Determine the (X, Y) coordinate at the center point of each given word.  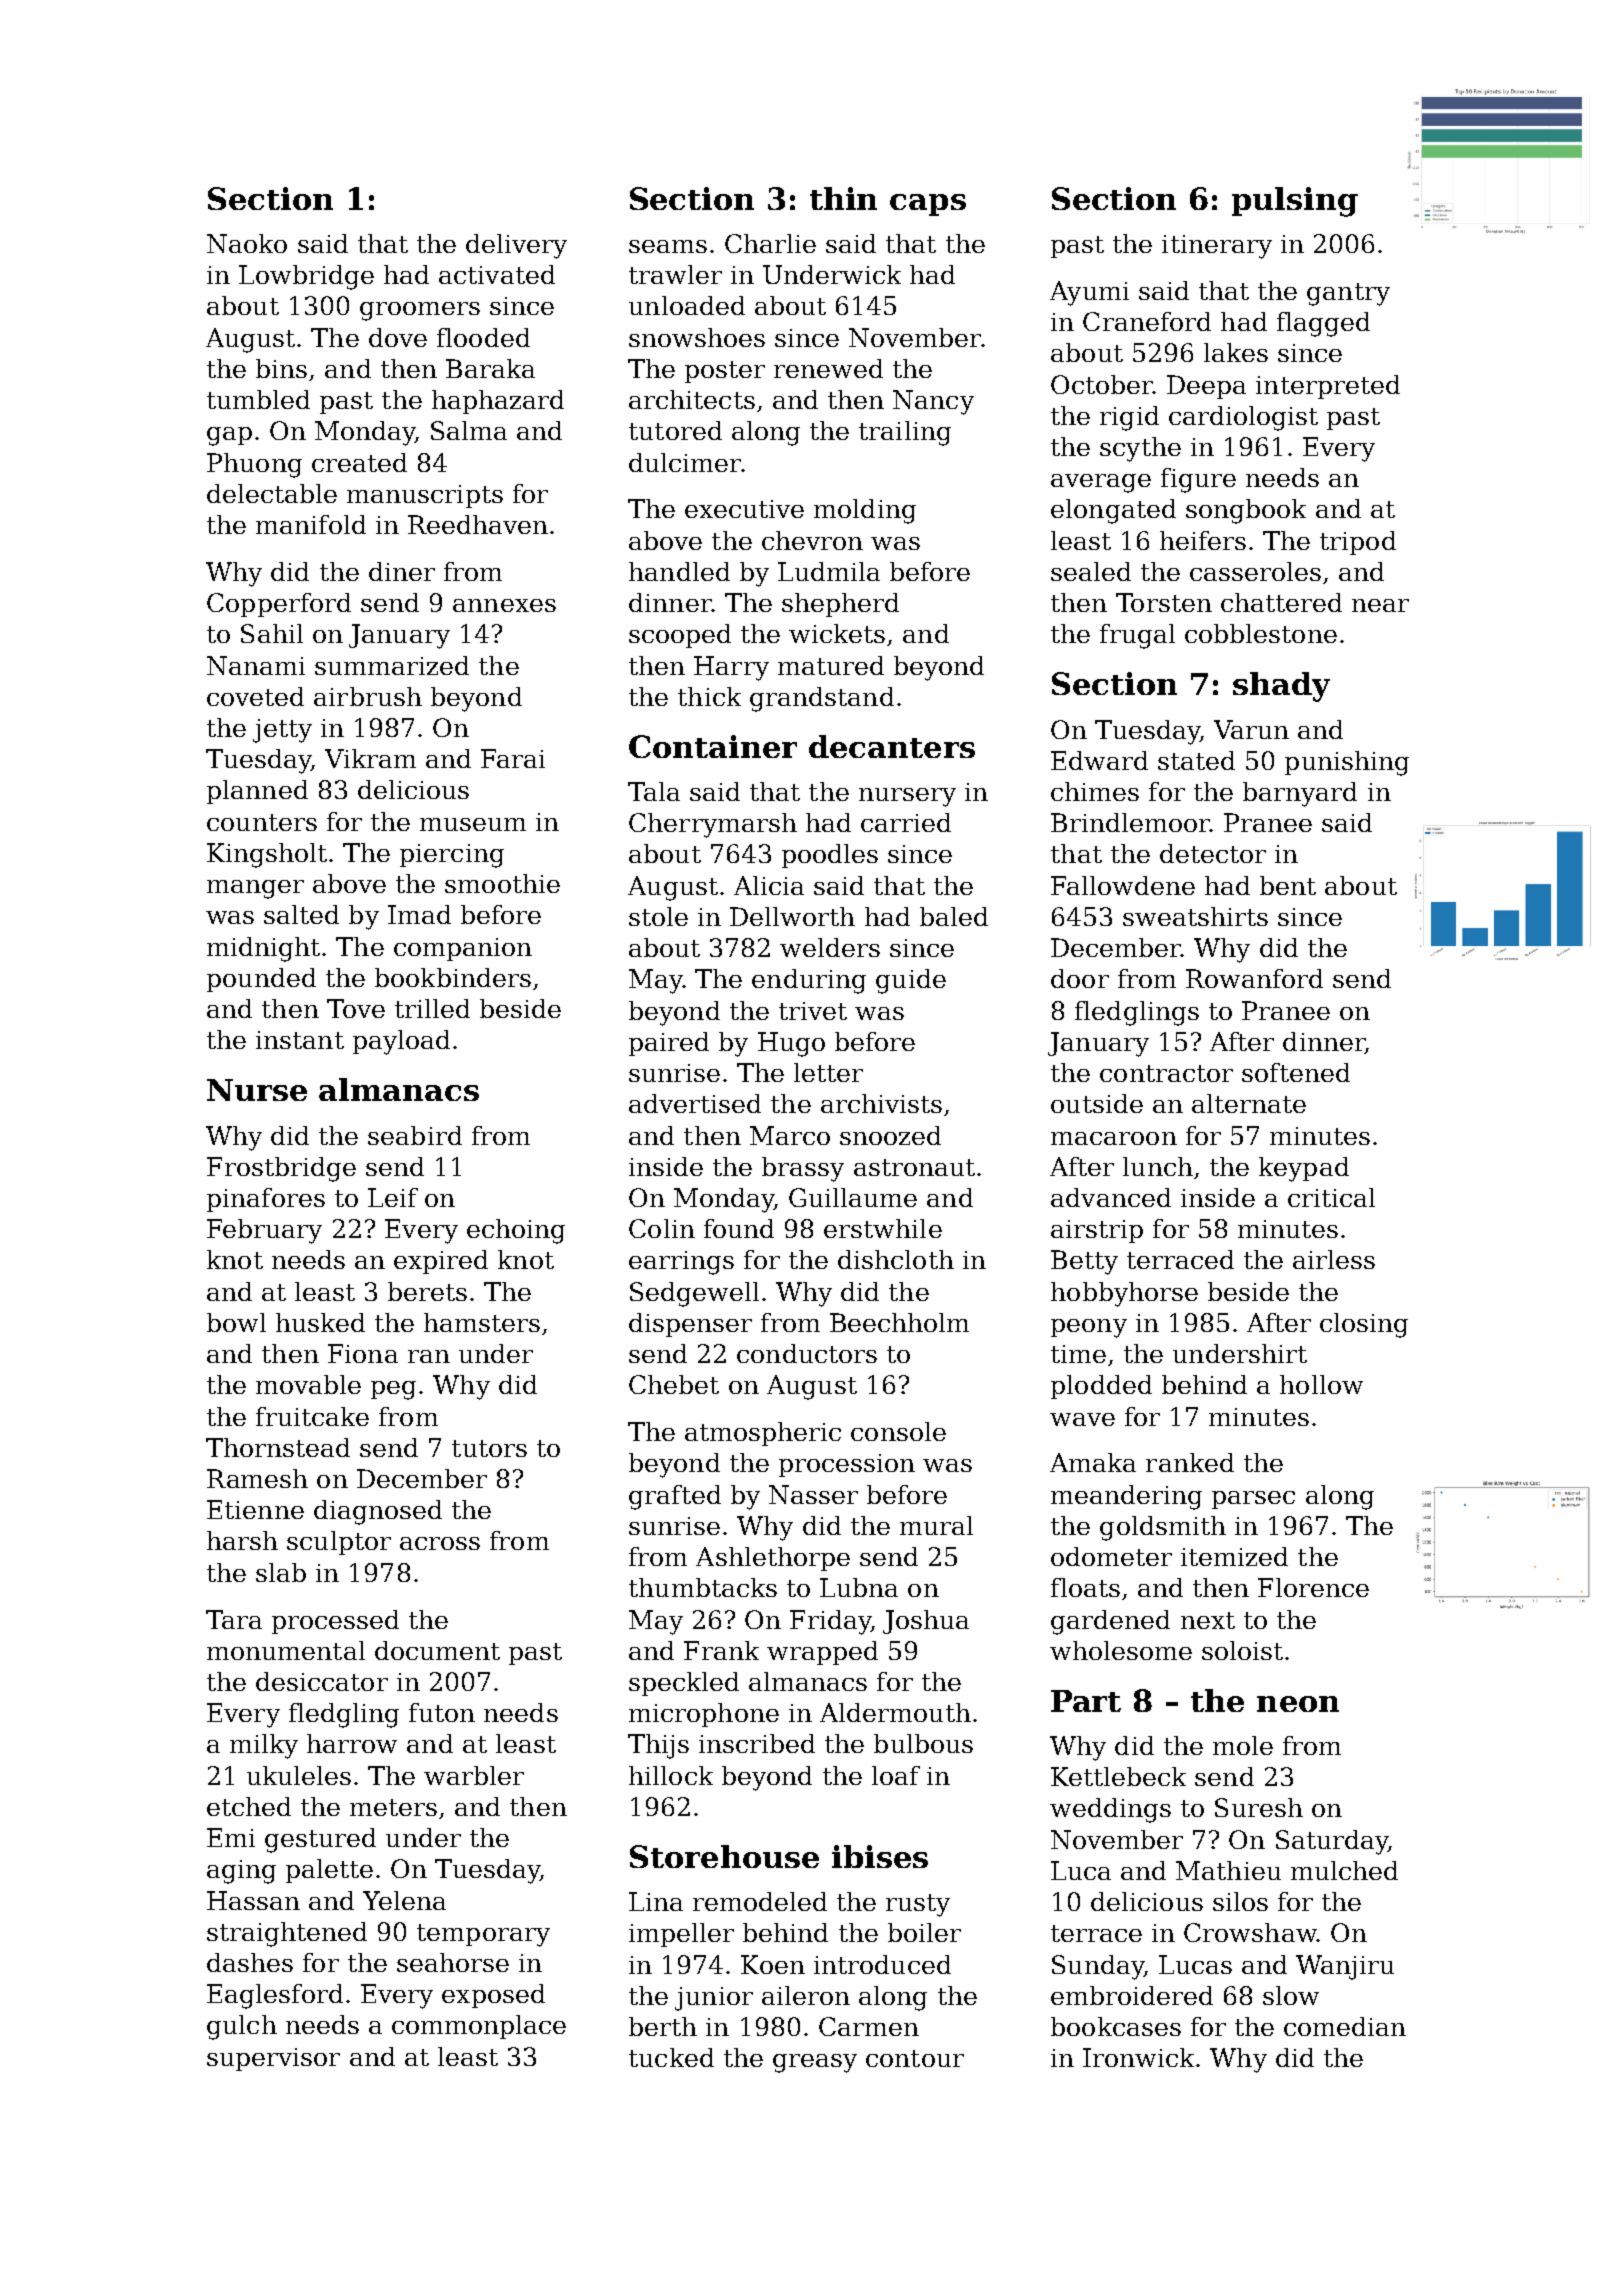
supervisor (273, 2059)
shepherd (840, 605)
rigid (1129, 418)
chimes (1095, 791)
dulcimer (685, 462)
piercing (452, 856)
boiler (924, 1932)
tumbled (258, 399)
